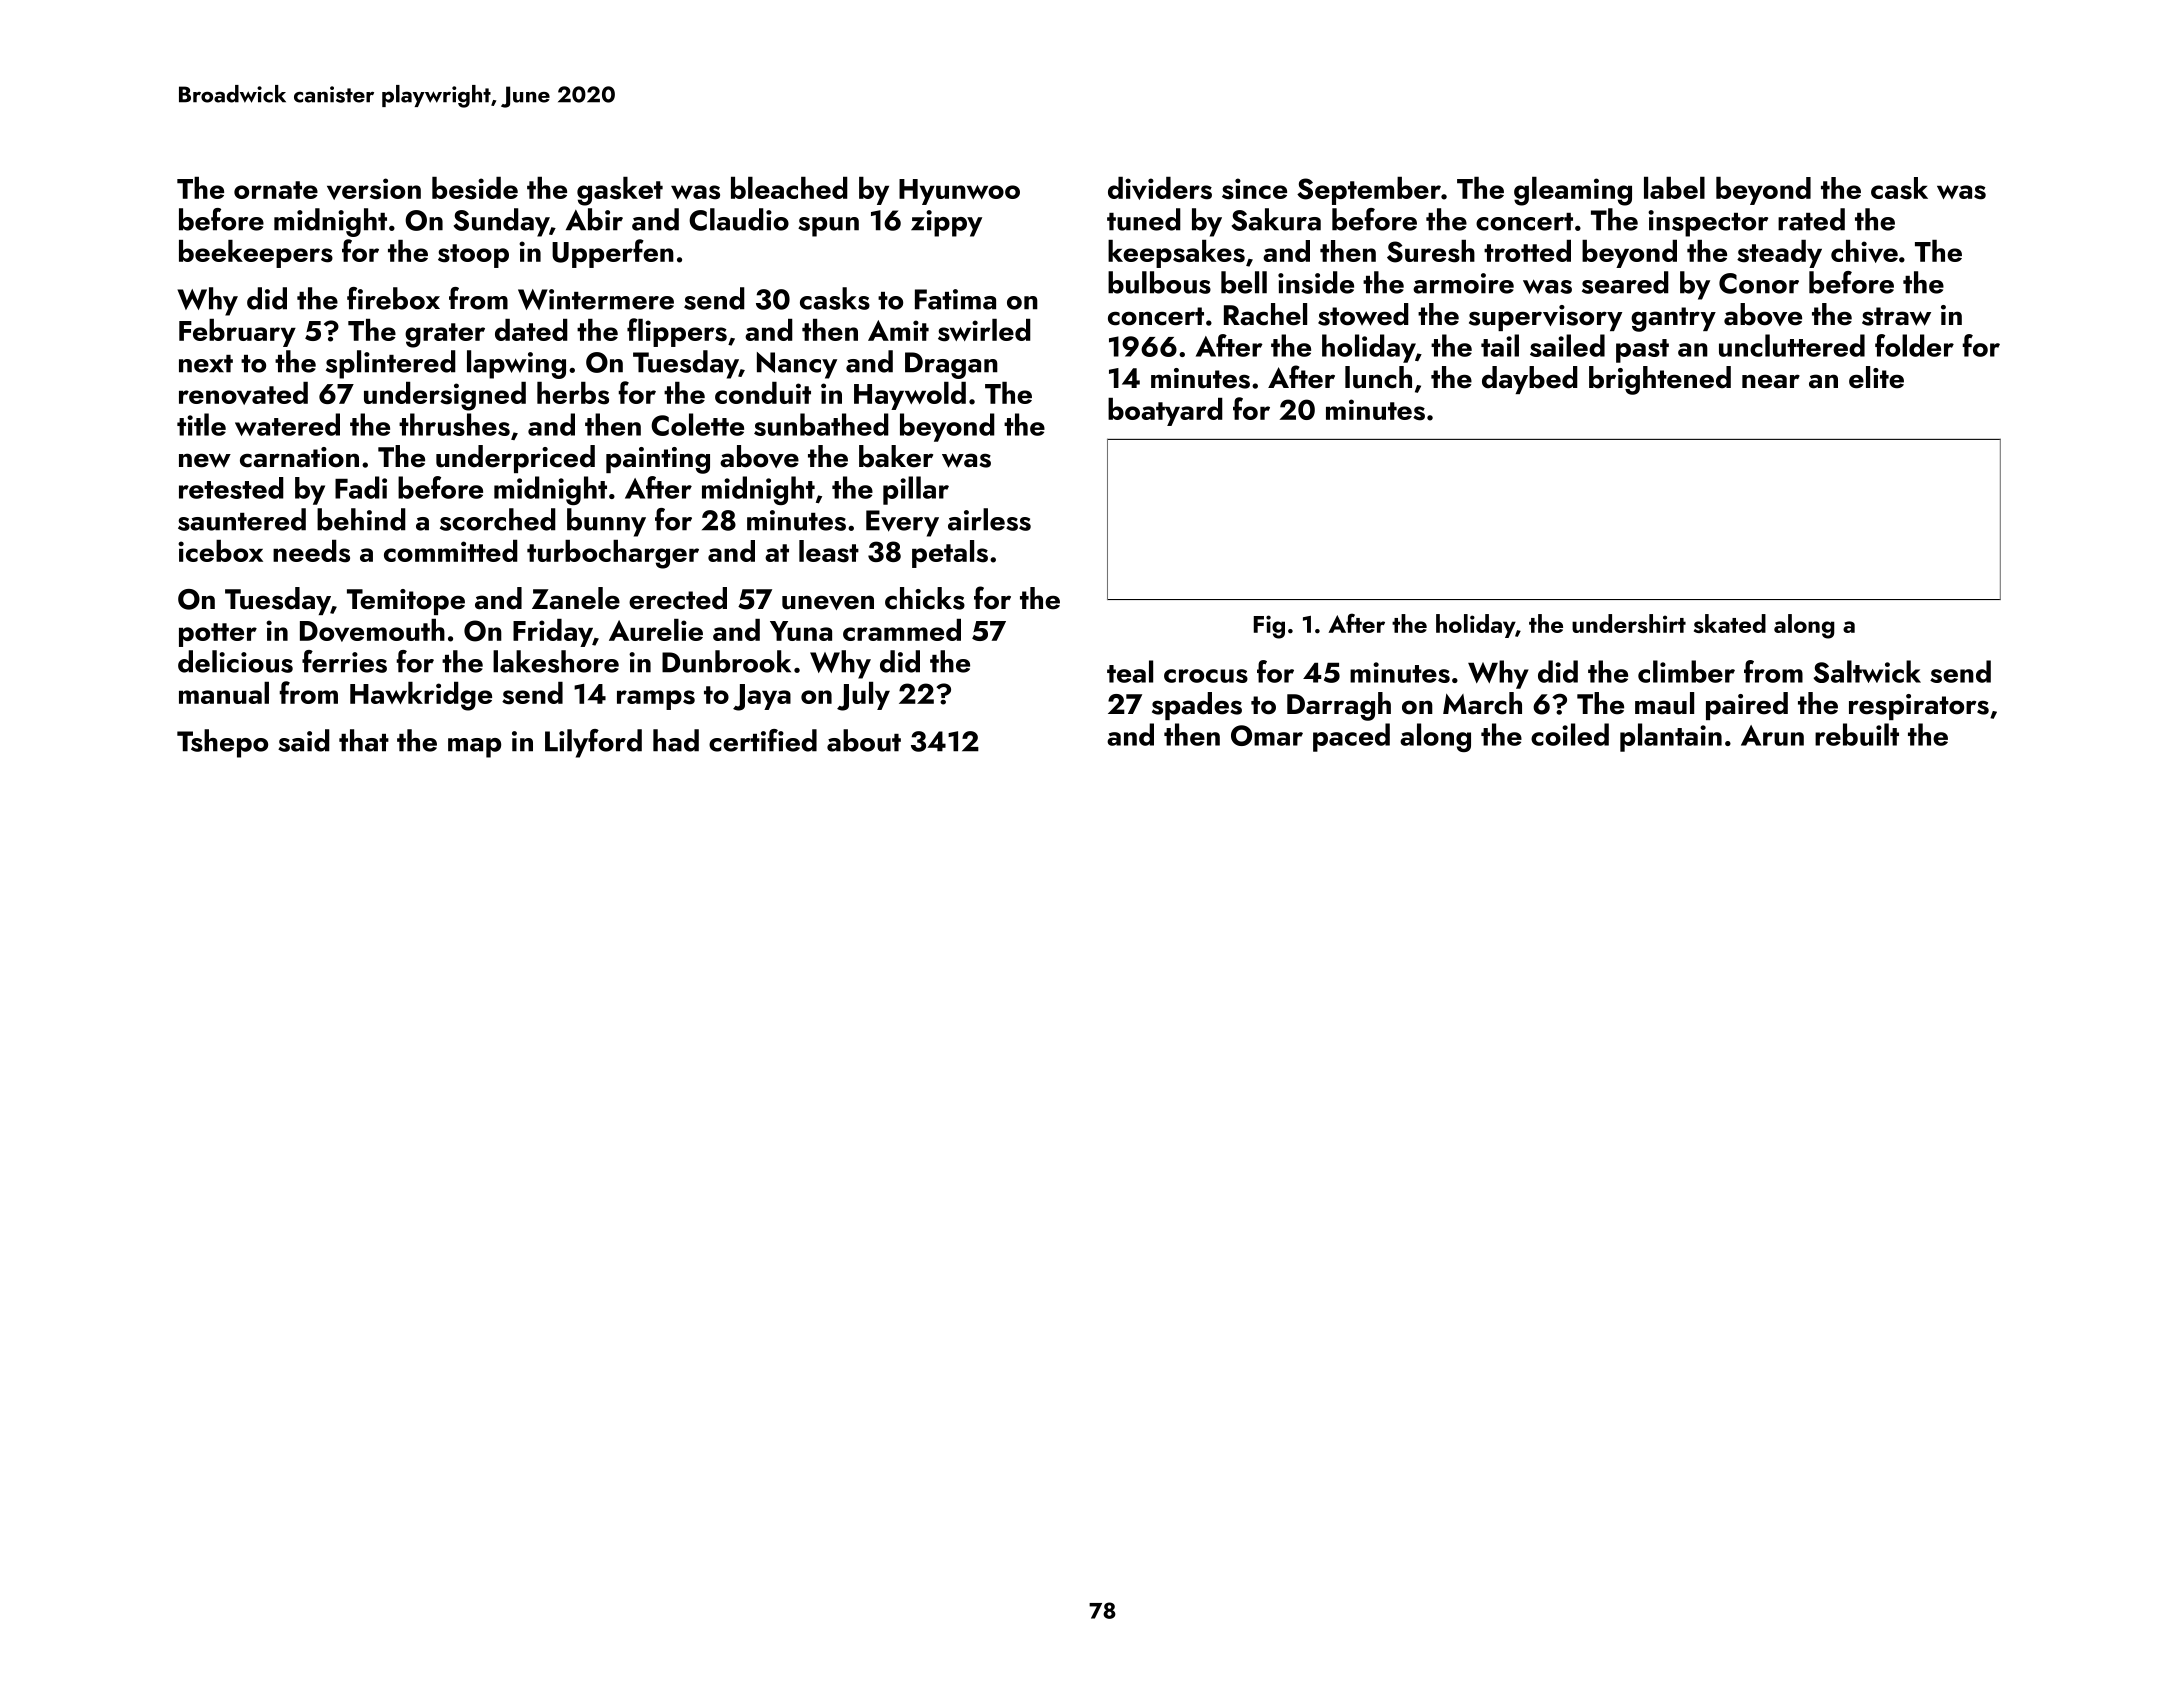 The width and height of the screenshot is (2178, 1683). Describe the element at coordinates (1876, 377) in the screenshot. I see `elite` at that location.
